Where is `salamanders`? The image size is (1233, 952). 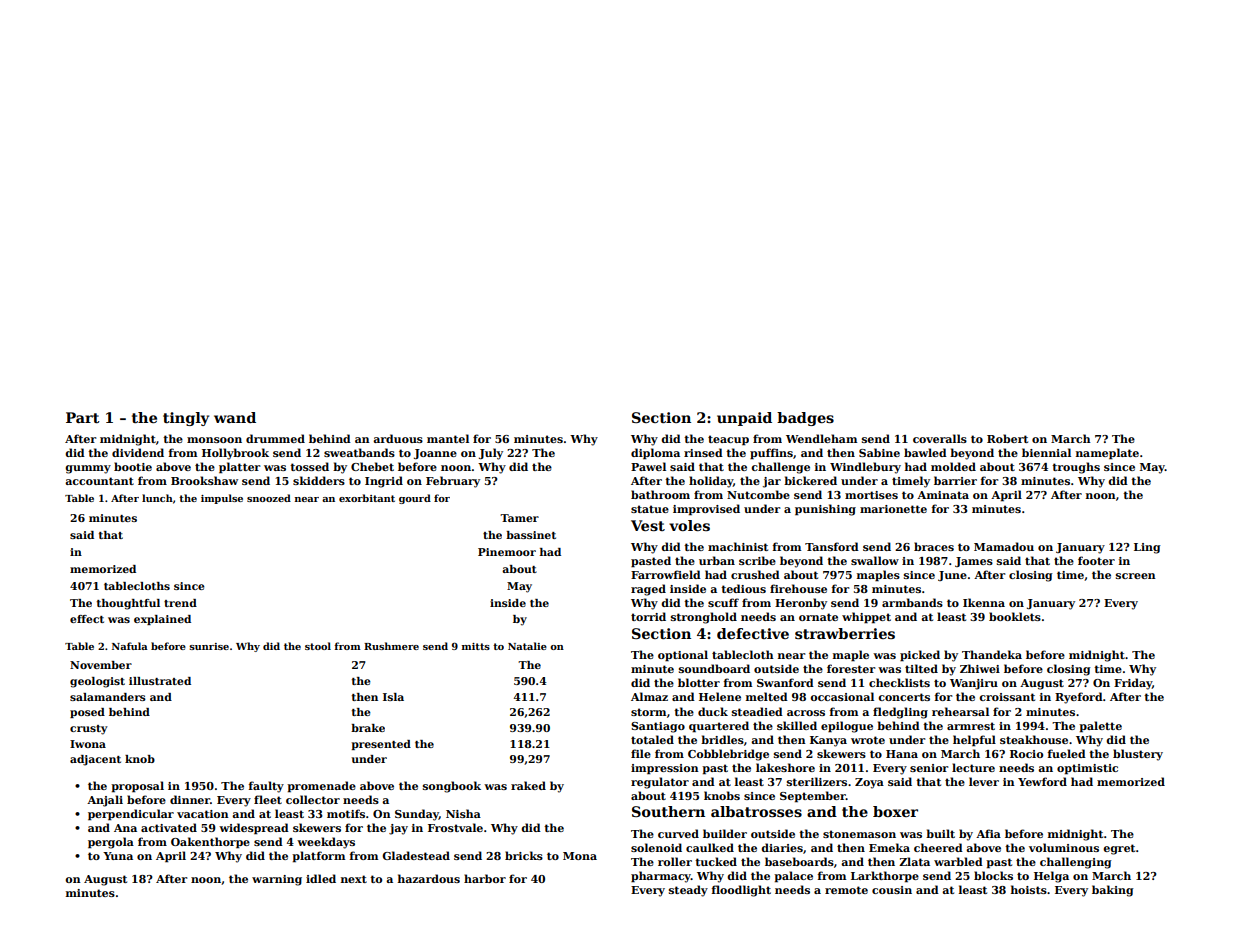
salamanders is located at coordinates (108, 697).
